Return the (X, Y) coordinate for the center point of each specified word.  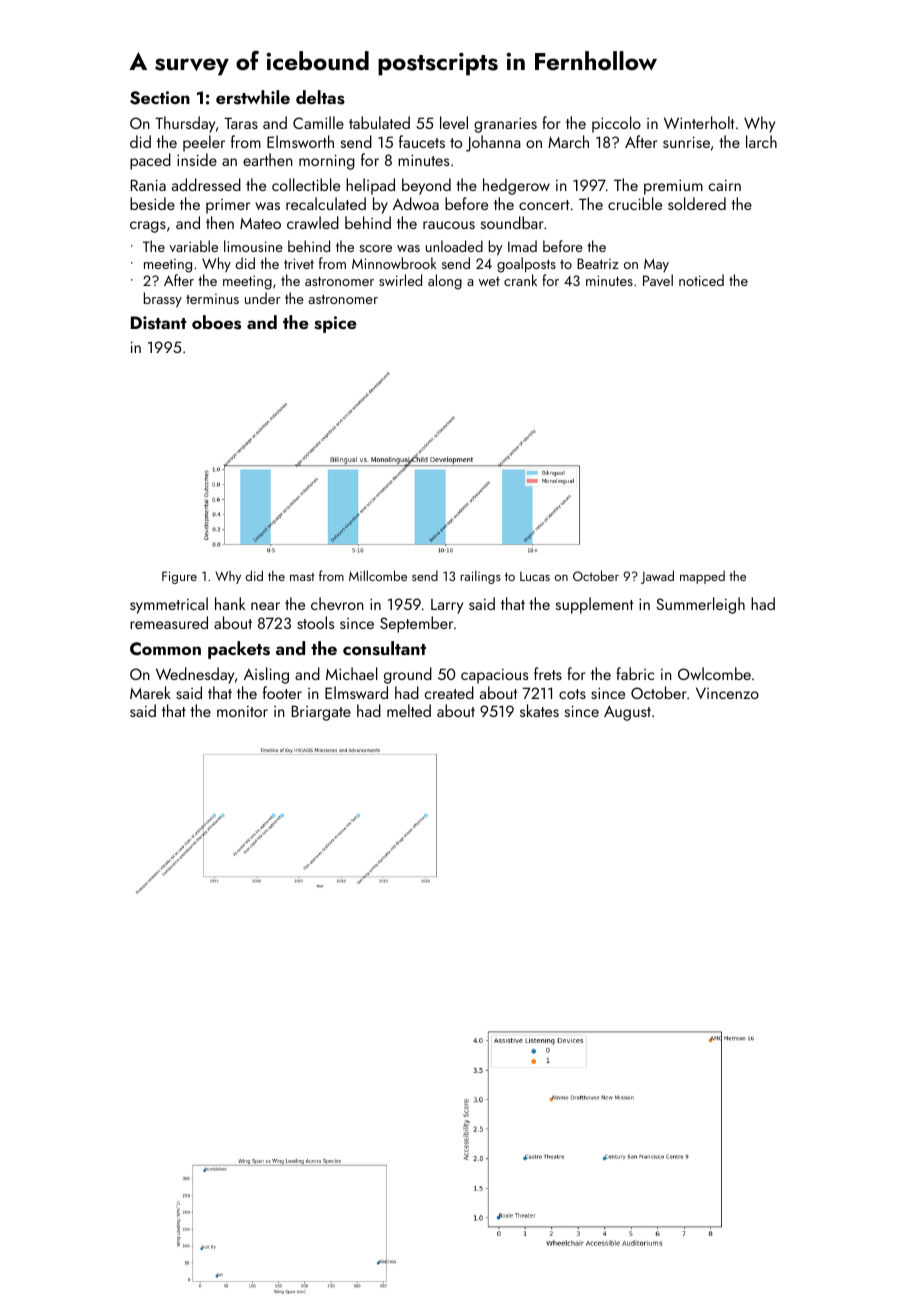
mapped (702, 577)
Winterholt (699, 122)
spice (335, 324)
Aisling (266, 675)
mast (302, 577)
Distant (159, 323)
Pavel (658, 280)
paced (150, 161)
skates (539, 710)
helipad (370, 186)
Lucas (535, 576)
